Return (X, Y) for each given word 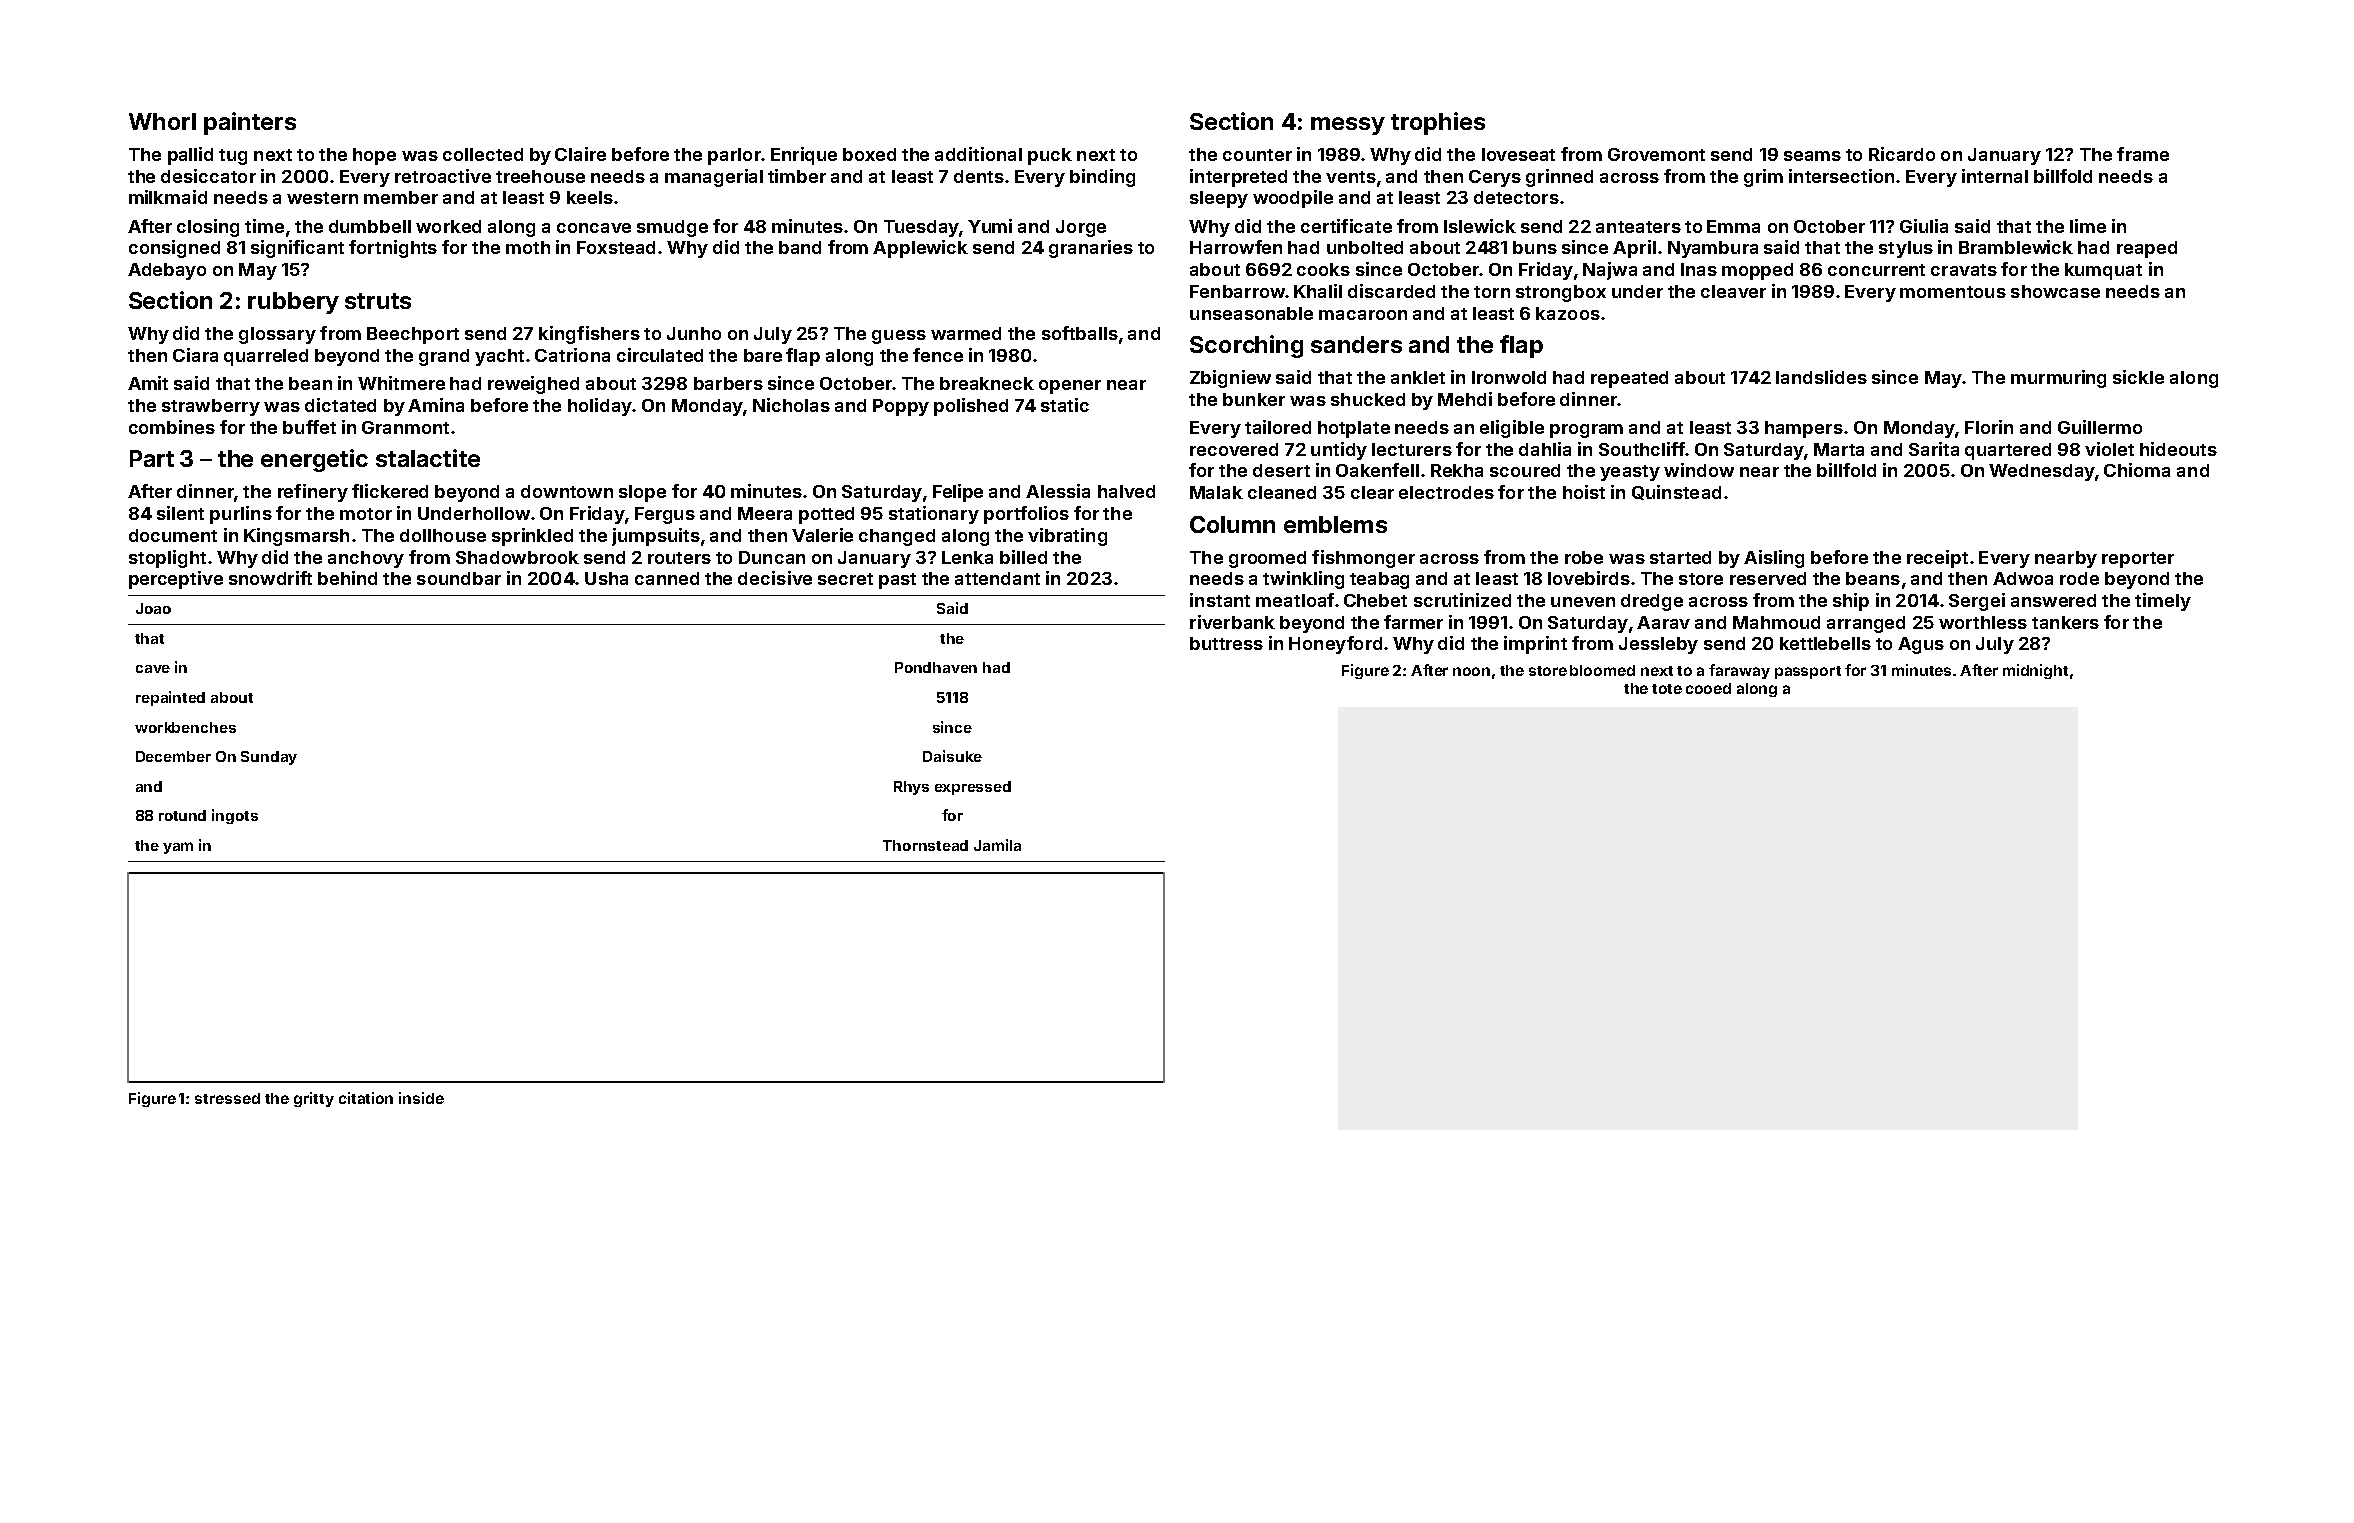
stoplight (167, 559)
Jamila (997, 845)
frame (2143, 154)
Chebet (1375, 600)
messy (1348, 126)
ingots (235, 816)
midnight (2035, 671)
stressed (227, 1098)
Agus (1921, 645)
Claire (580, 154)
